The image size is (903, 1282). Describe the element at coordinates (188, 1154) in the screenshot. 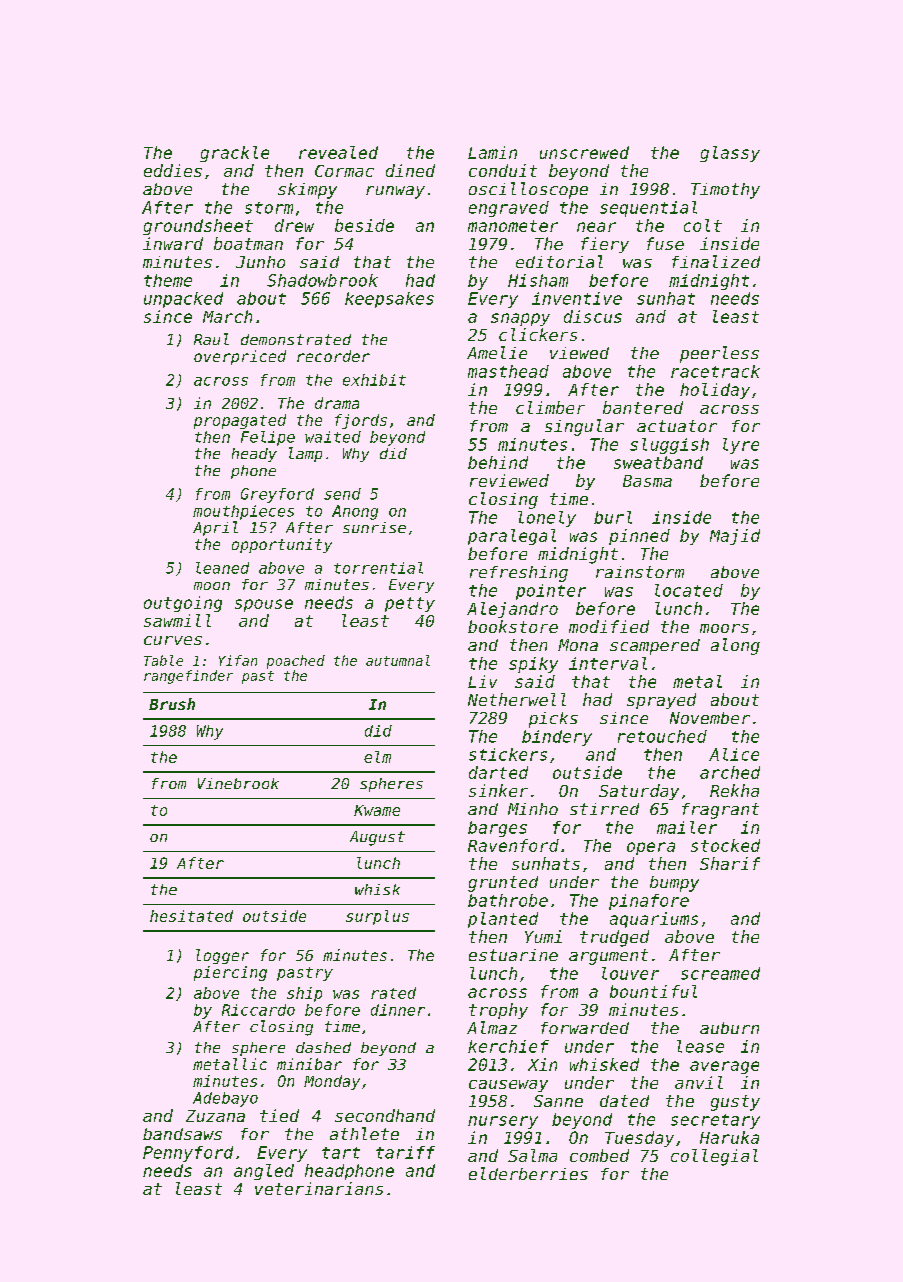

I see `Pennyford` at that location.
